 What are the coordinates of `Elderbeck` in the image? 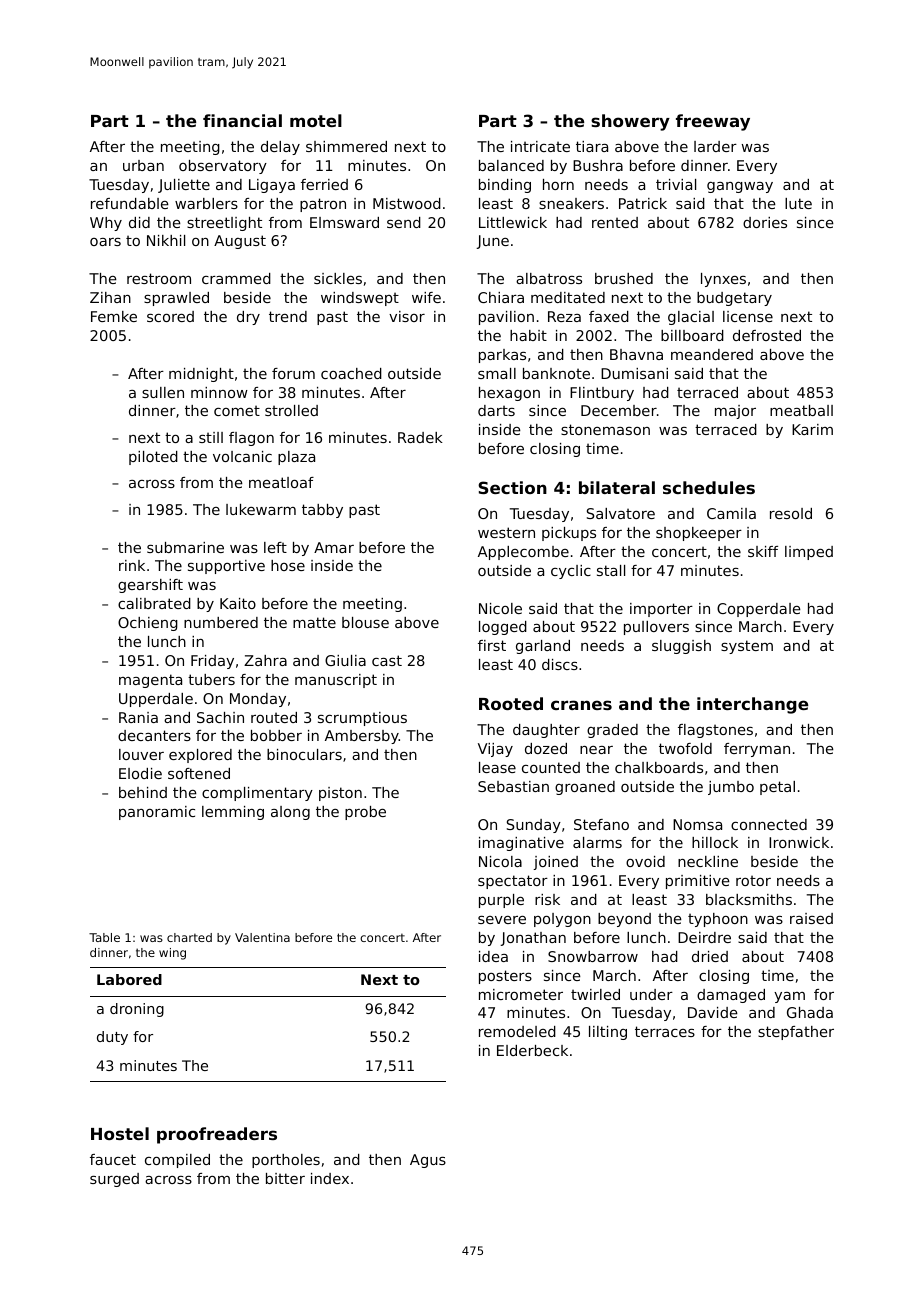 It's located at (532, 1050).
